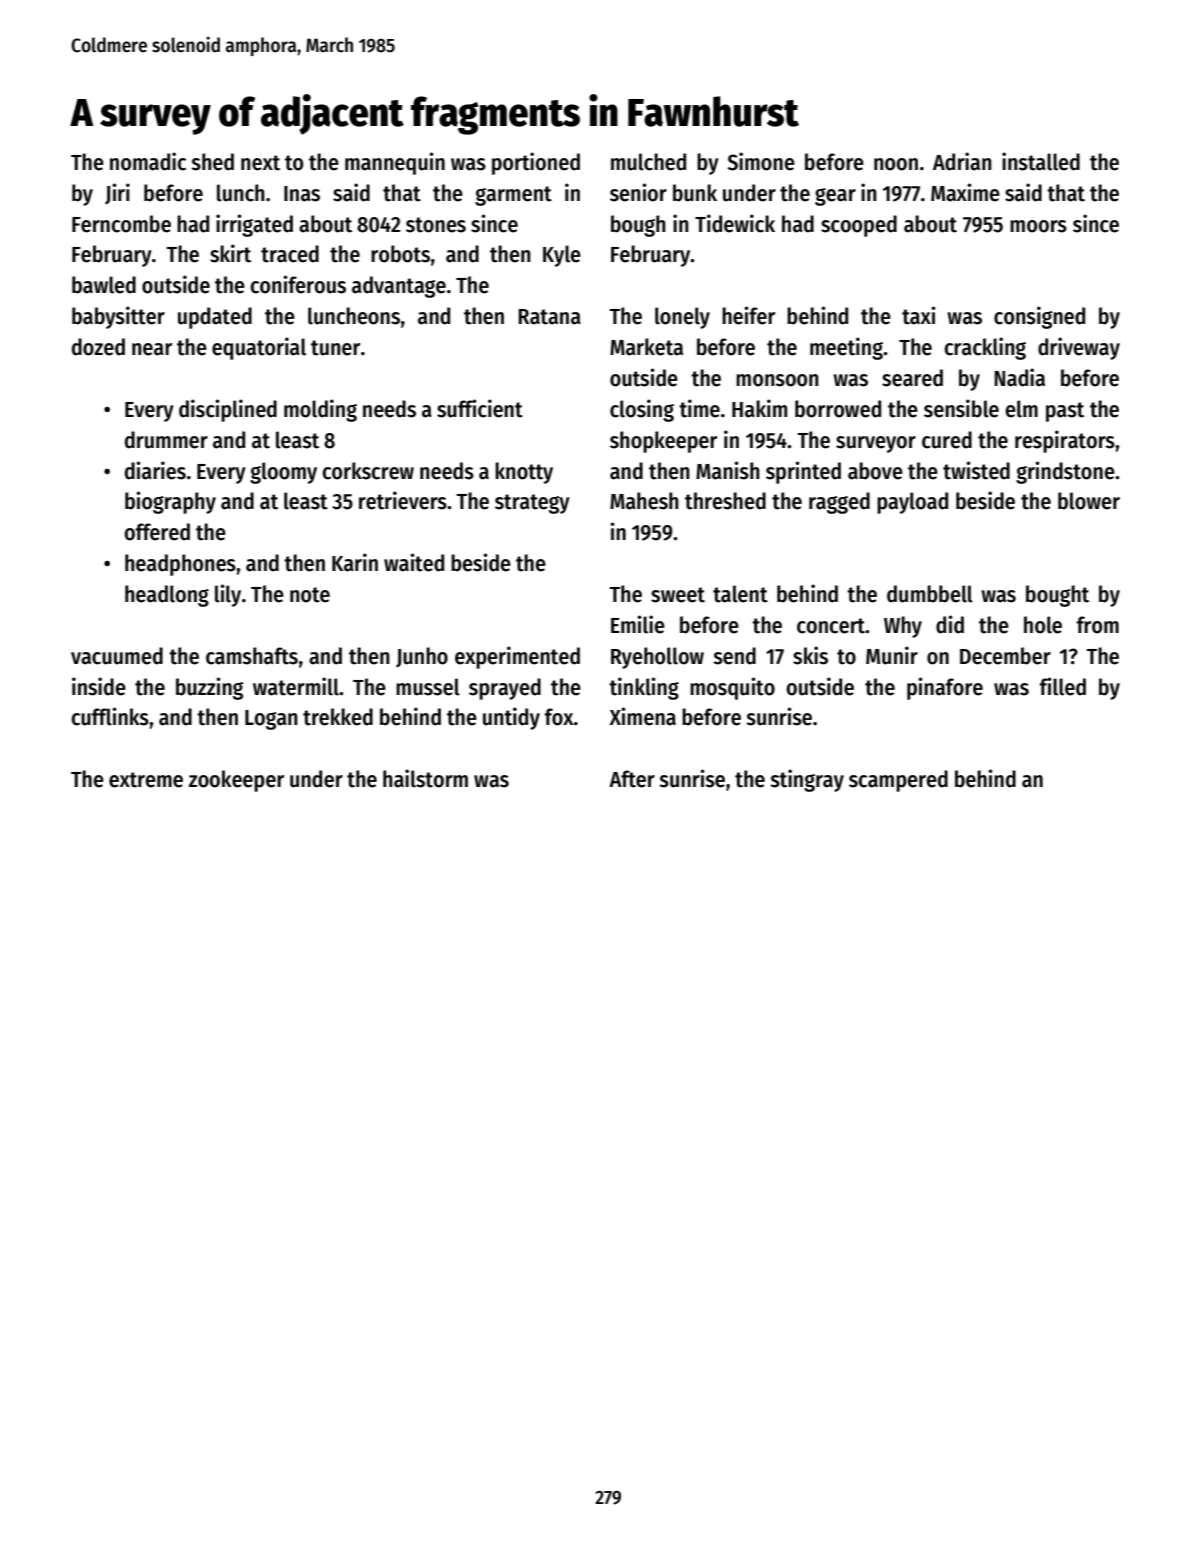 Image resolution: width=1191 pixels, height=1541 pixels. I want to click on retrievers, so click(403, 500).
